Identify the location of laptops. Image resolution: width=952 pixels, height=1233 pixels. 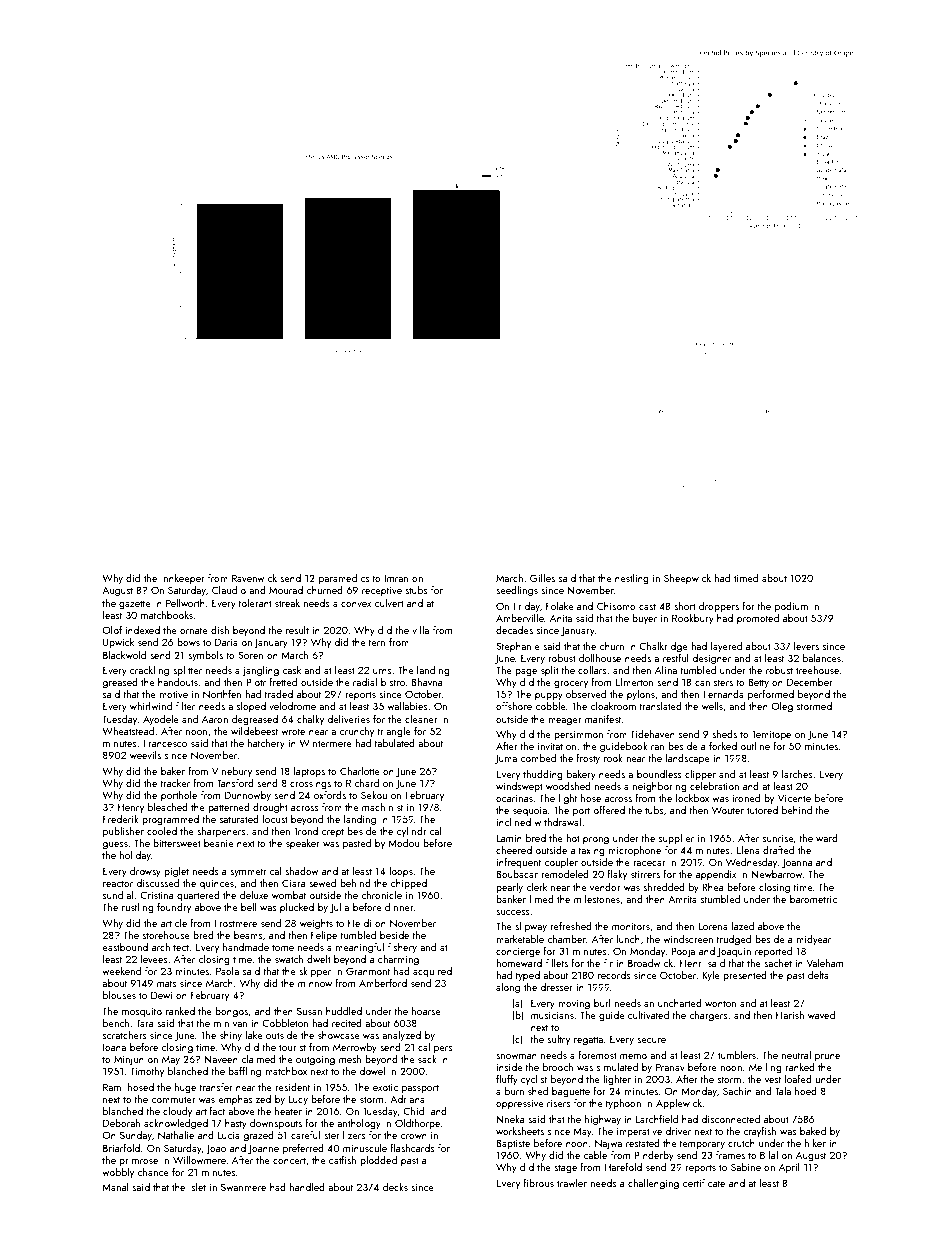
(309, 772).
